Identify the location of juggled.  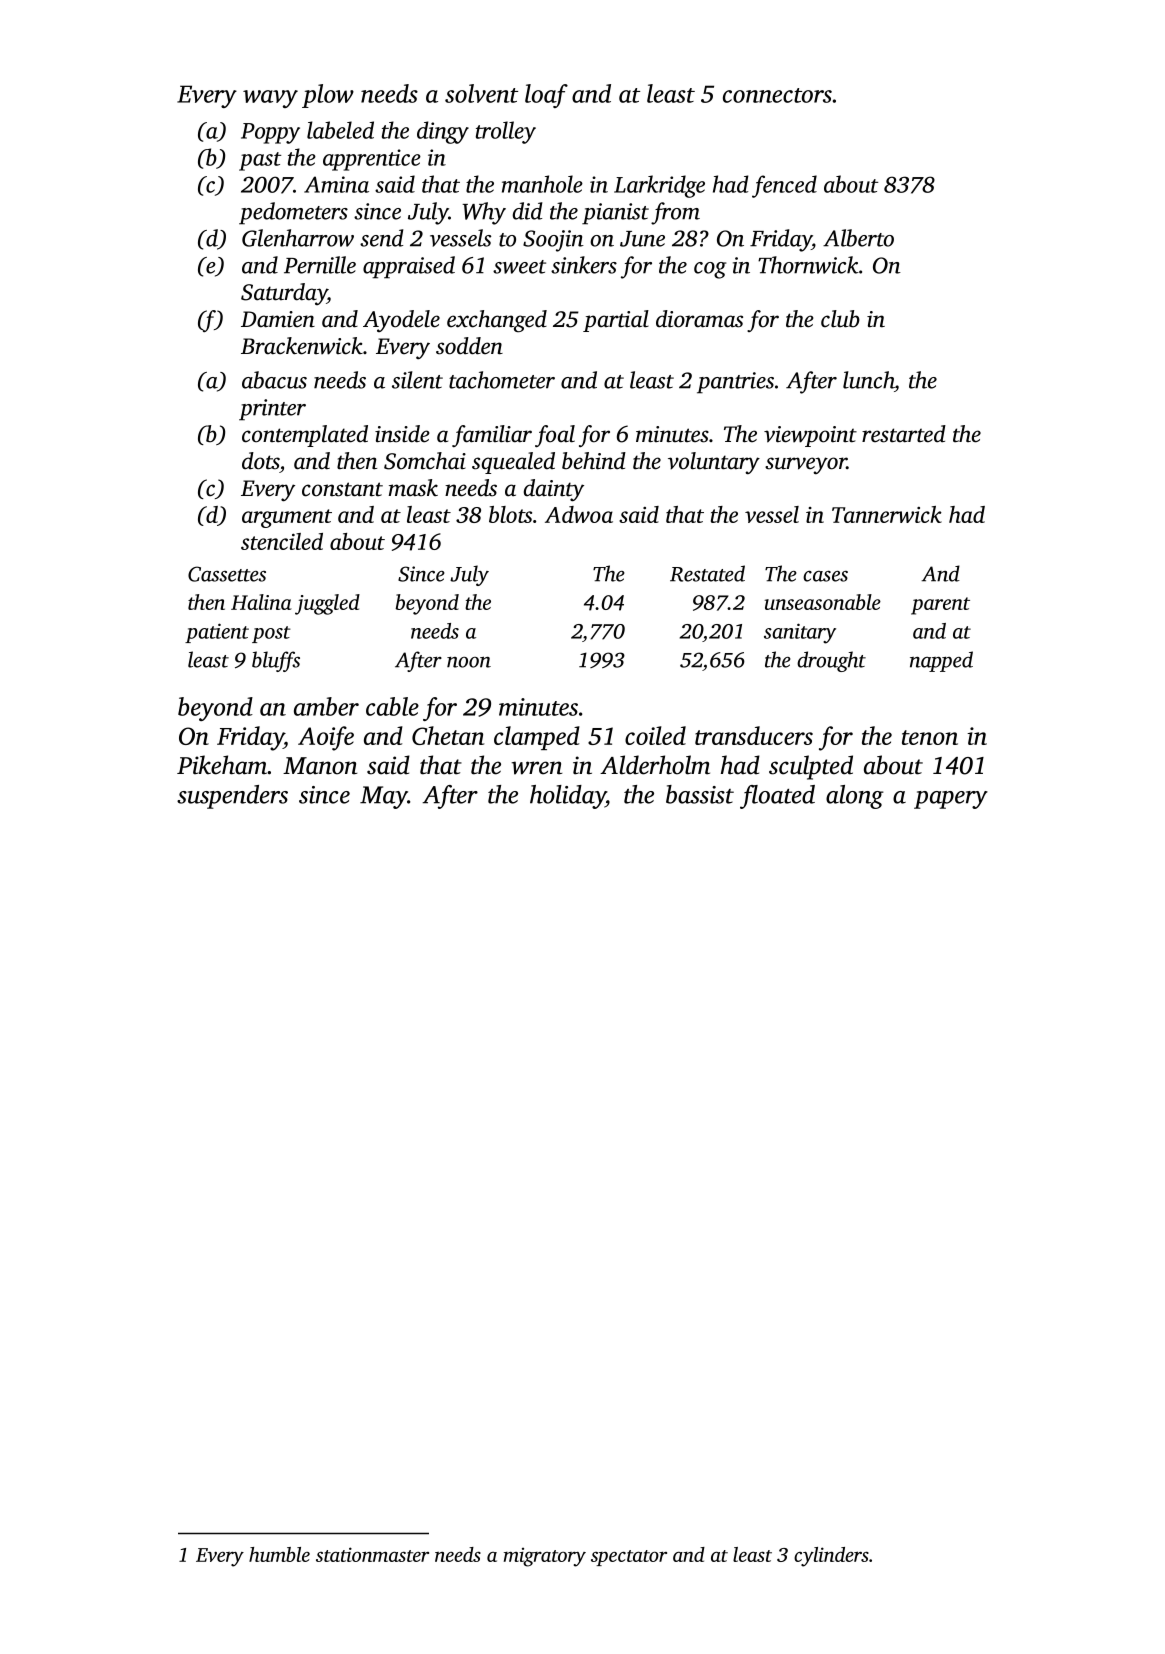
(327, 604).
